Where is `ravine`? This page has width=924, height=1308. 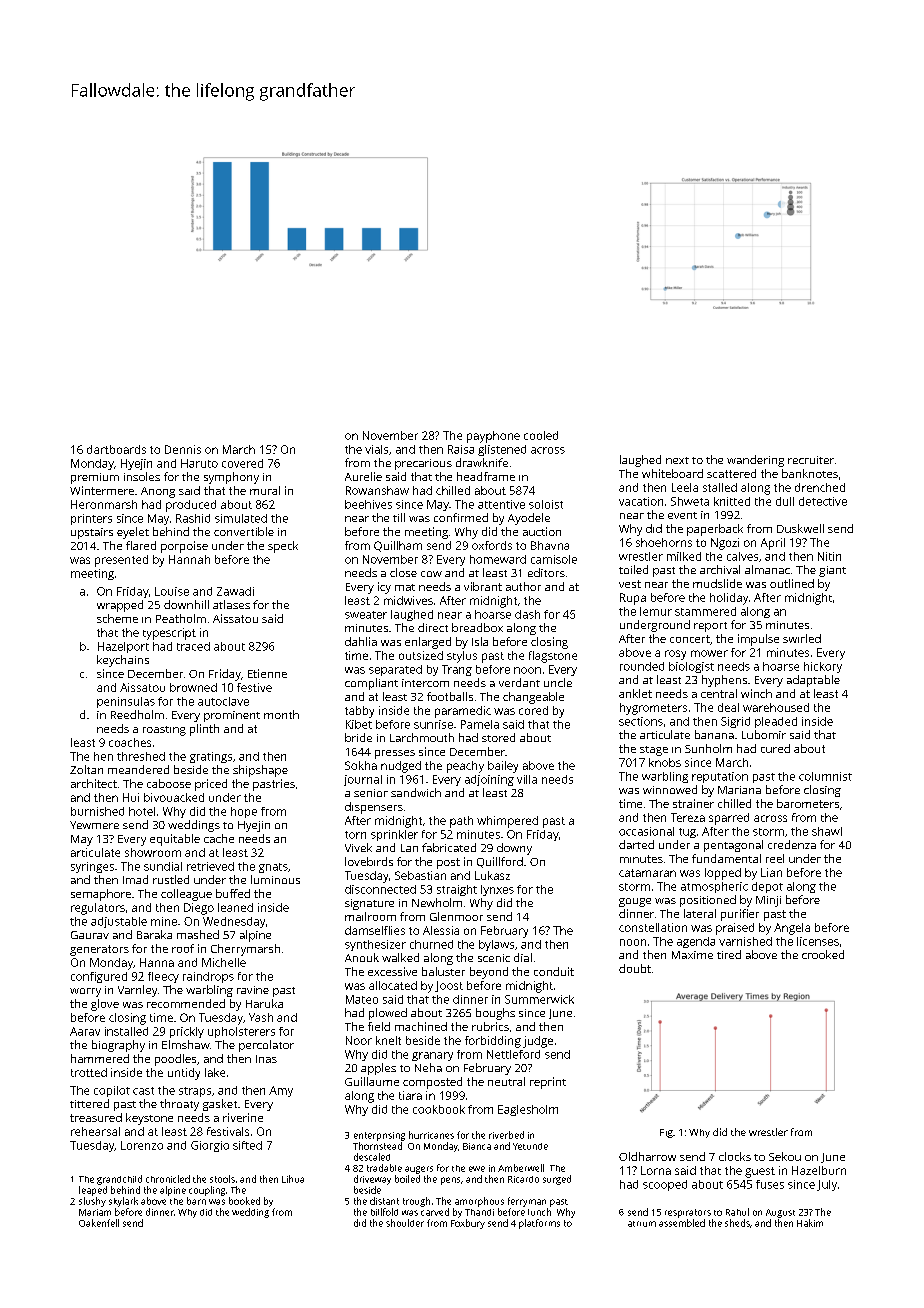 ravine is located at coordinates (253, 990).
